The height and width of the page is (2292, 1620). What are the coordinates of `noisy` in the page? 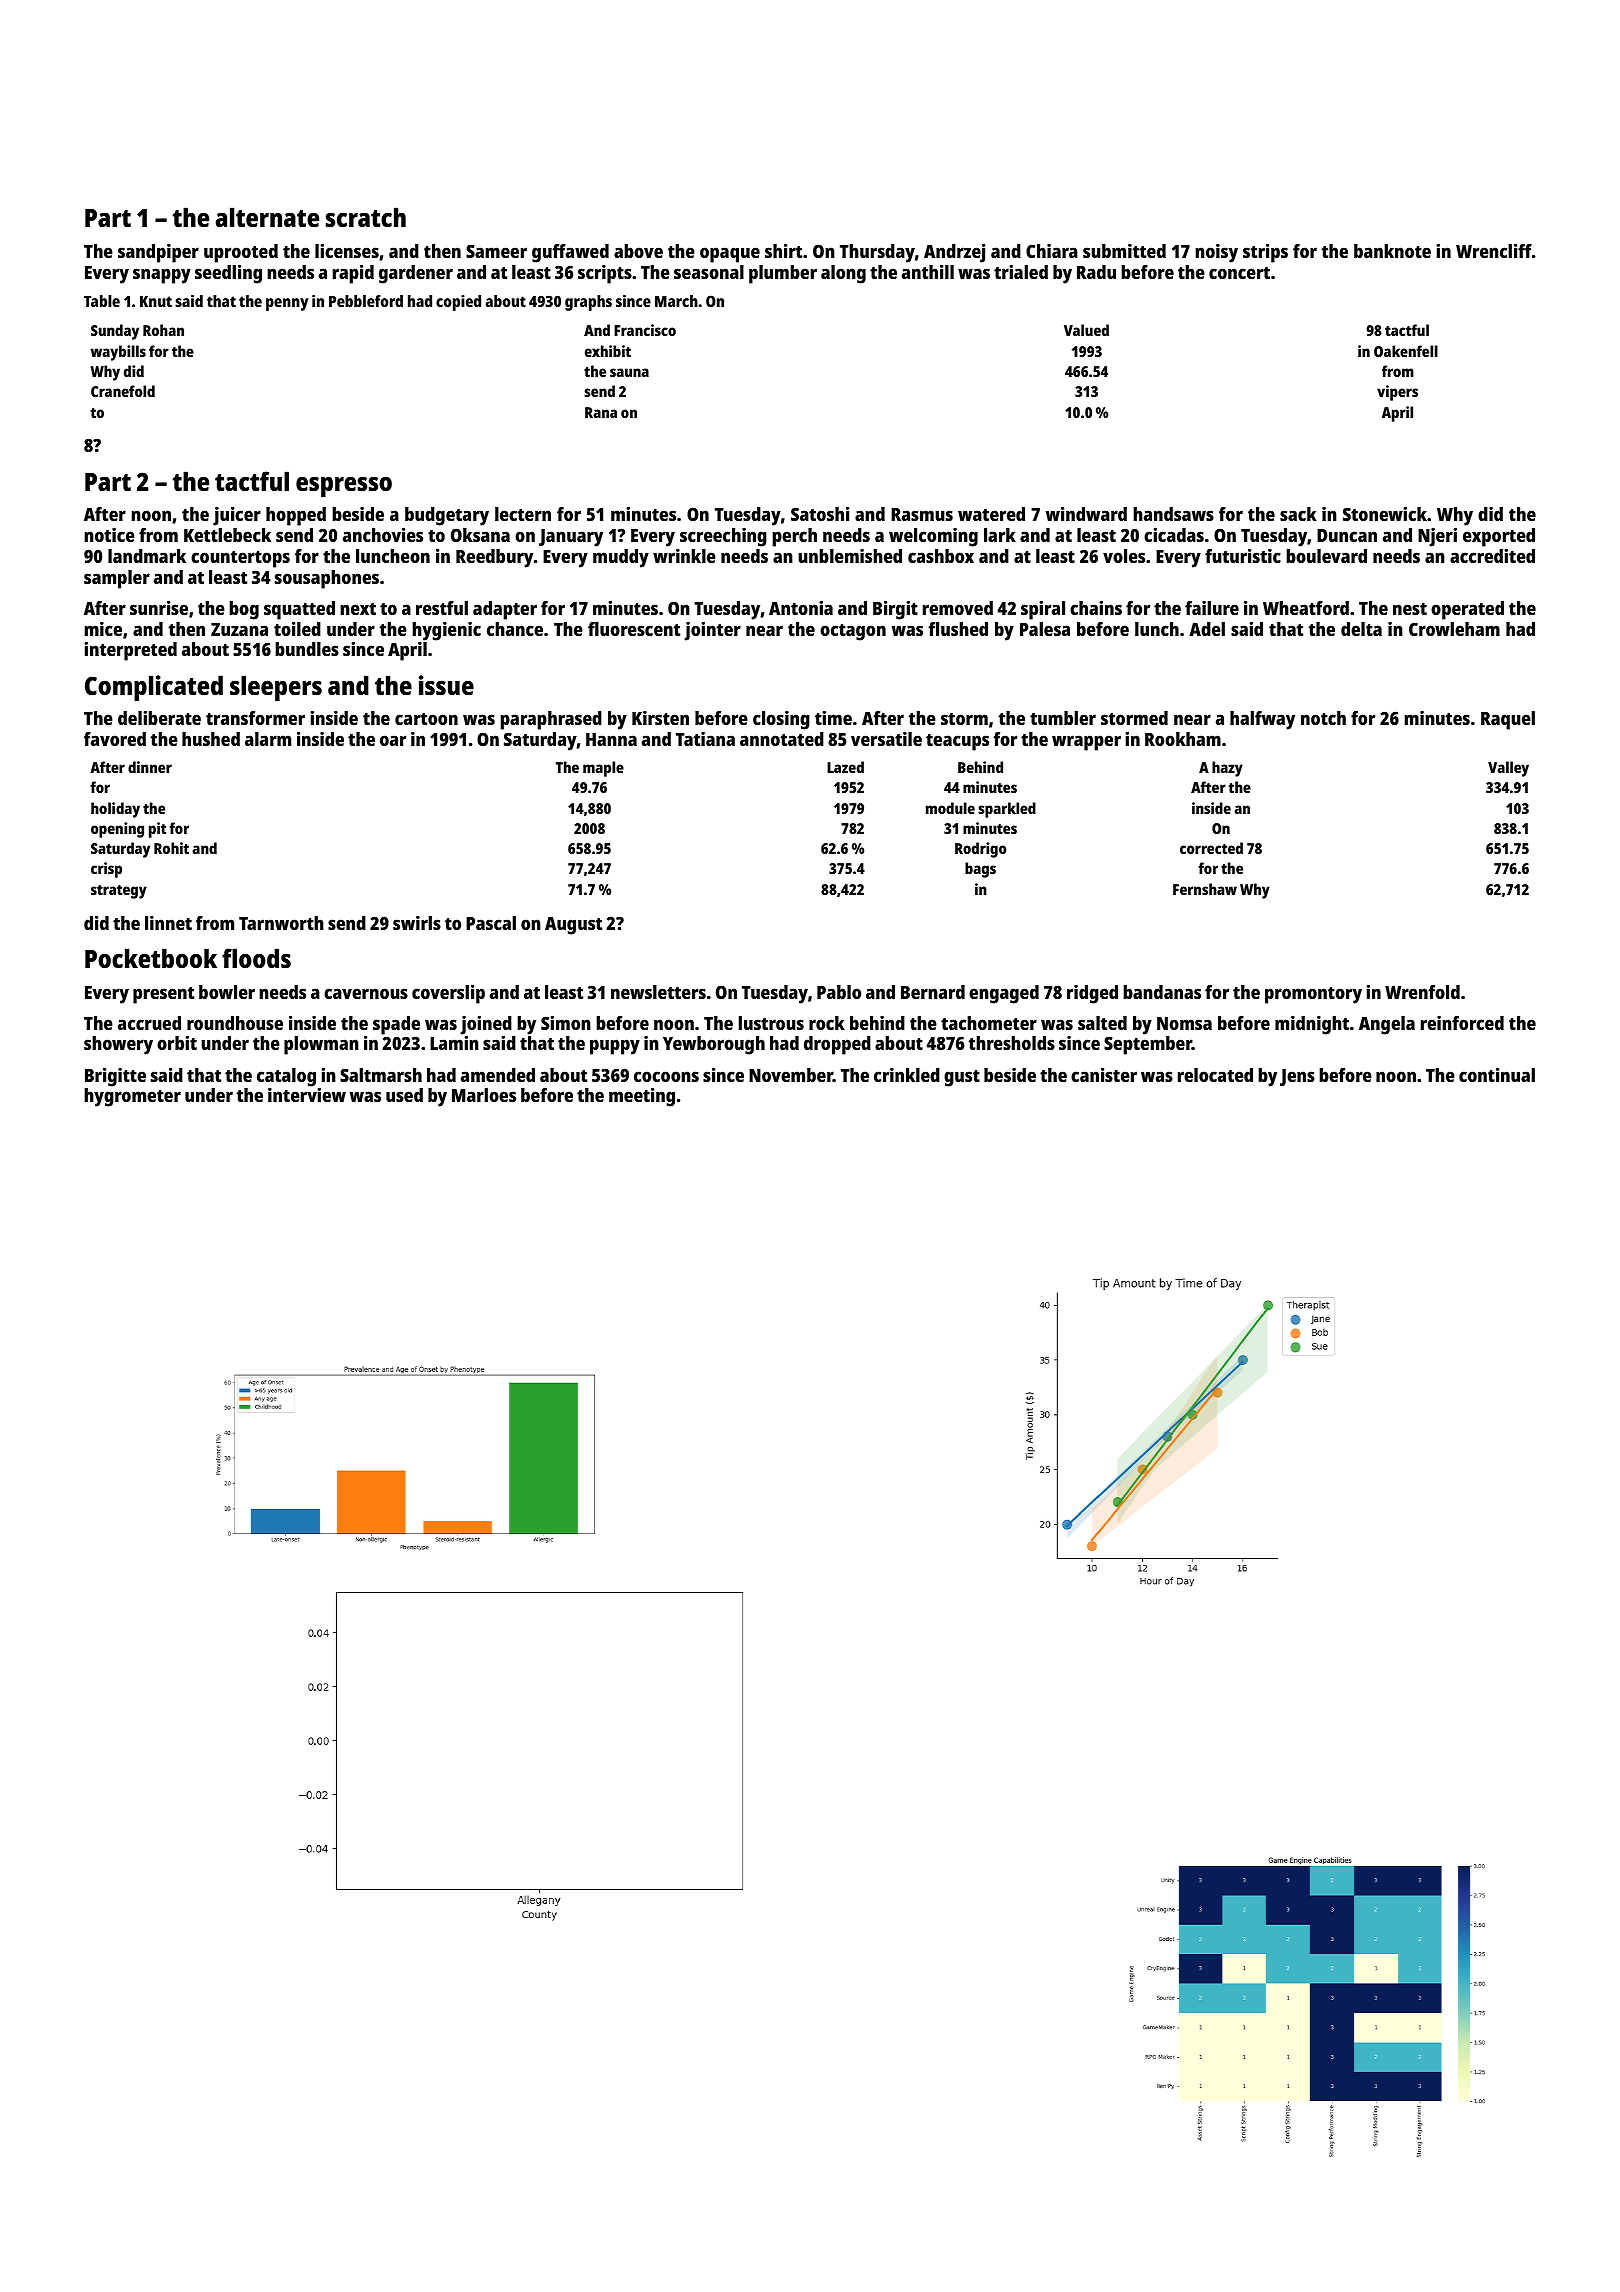 It's located at (1216, 253).
